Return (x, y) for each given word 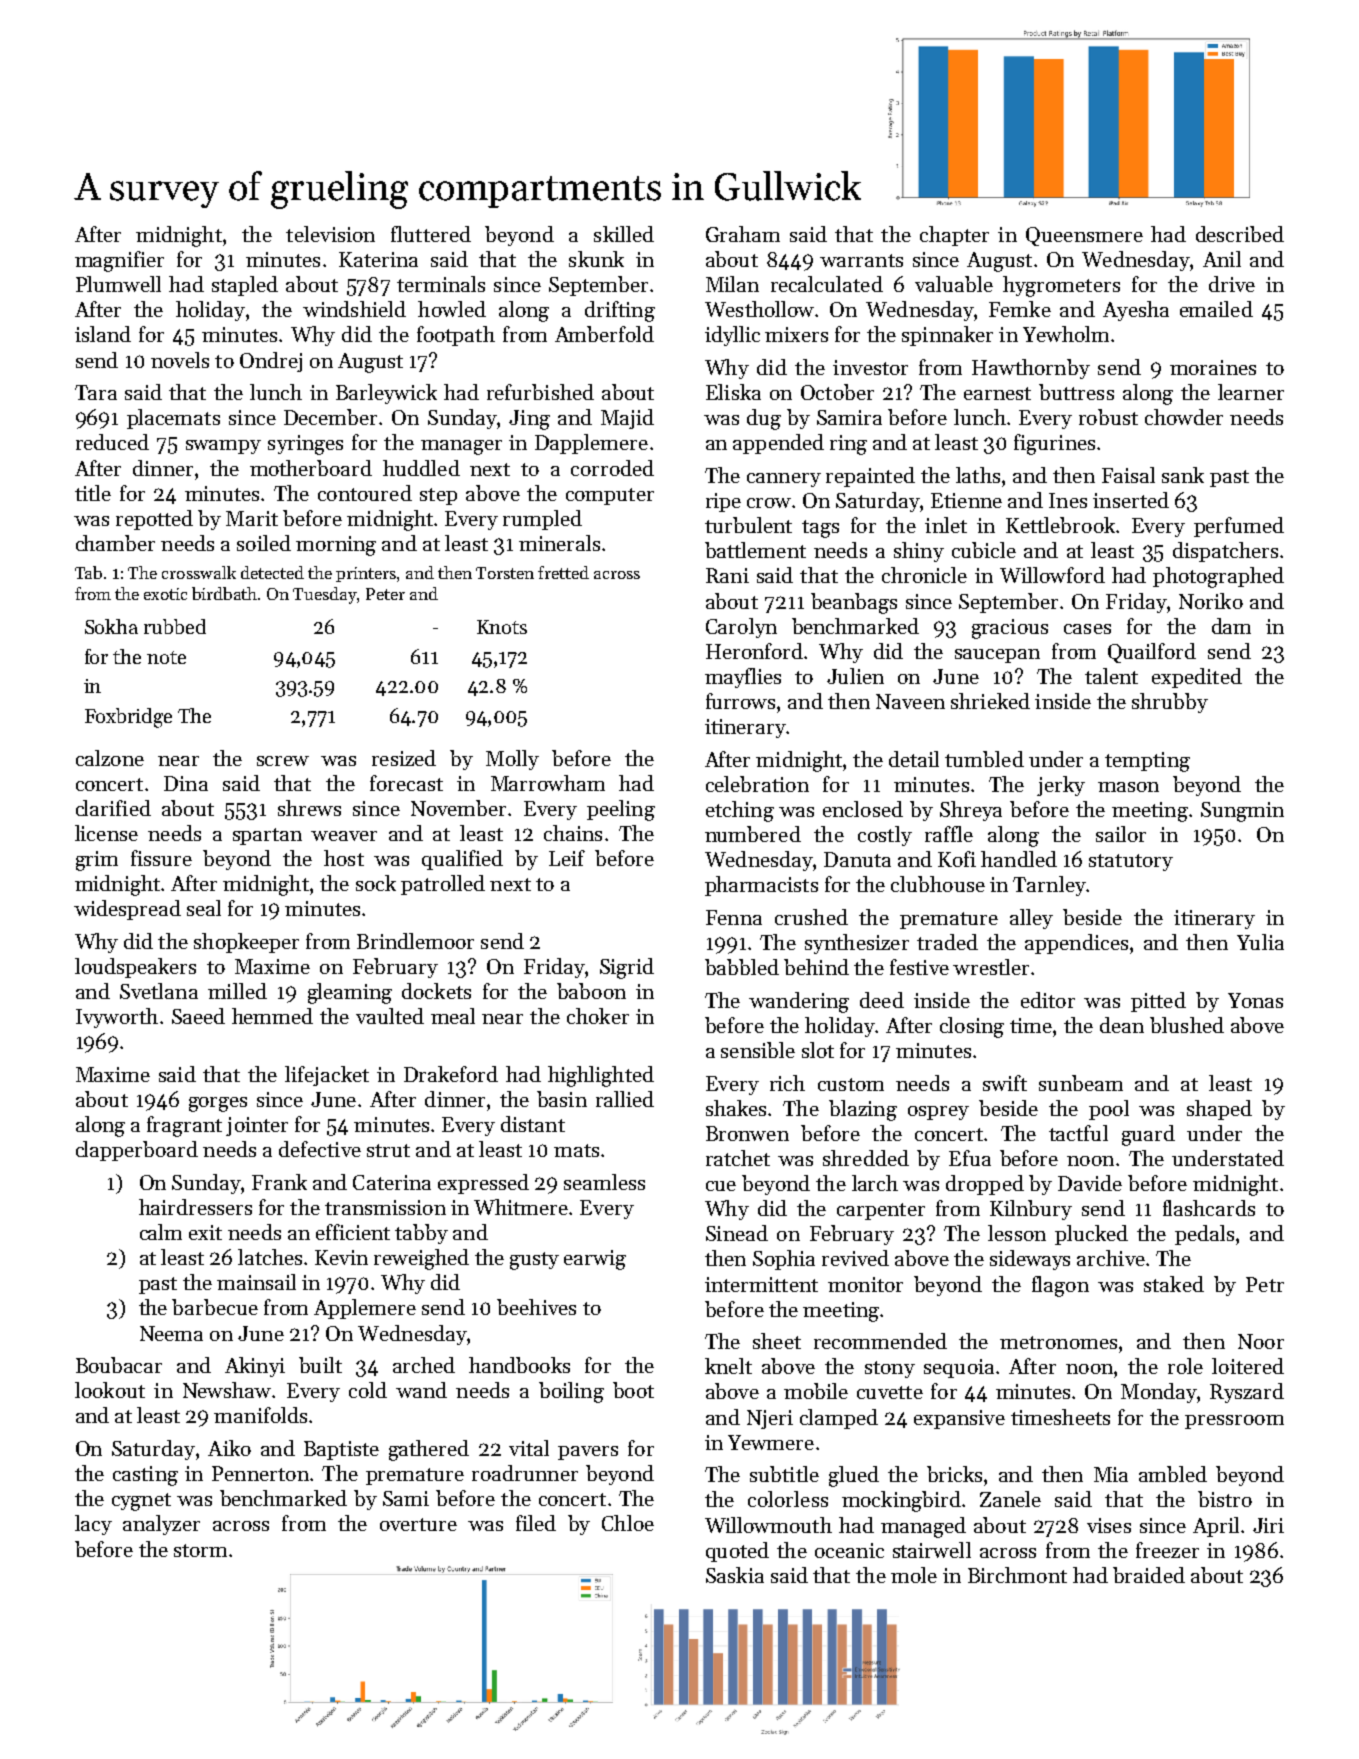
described (1240, 234)
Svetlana (159, 991)
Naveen (910, 701)
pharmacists (761, 886)
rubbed (175, 626)
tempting (1147, 762)
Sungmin (1242, 812)
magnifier (119, 261)
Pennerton (260, 1473)
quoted (737, 1552)
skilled (624, 234)
